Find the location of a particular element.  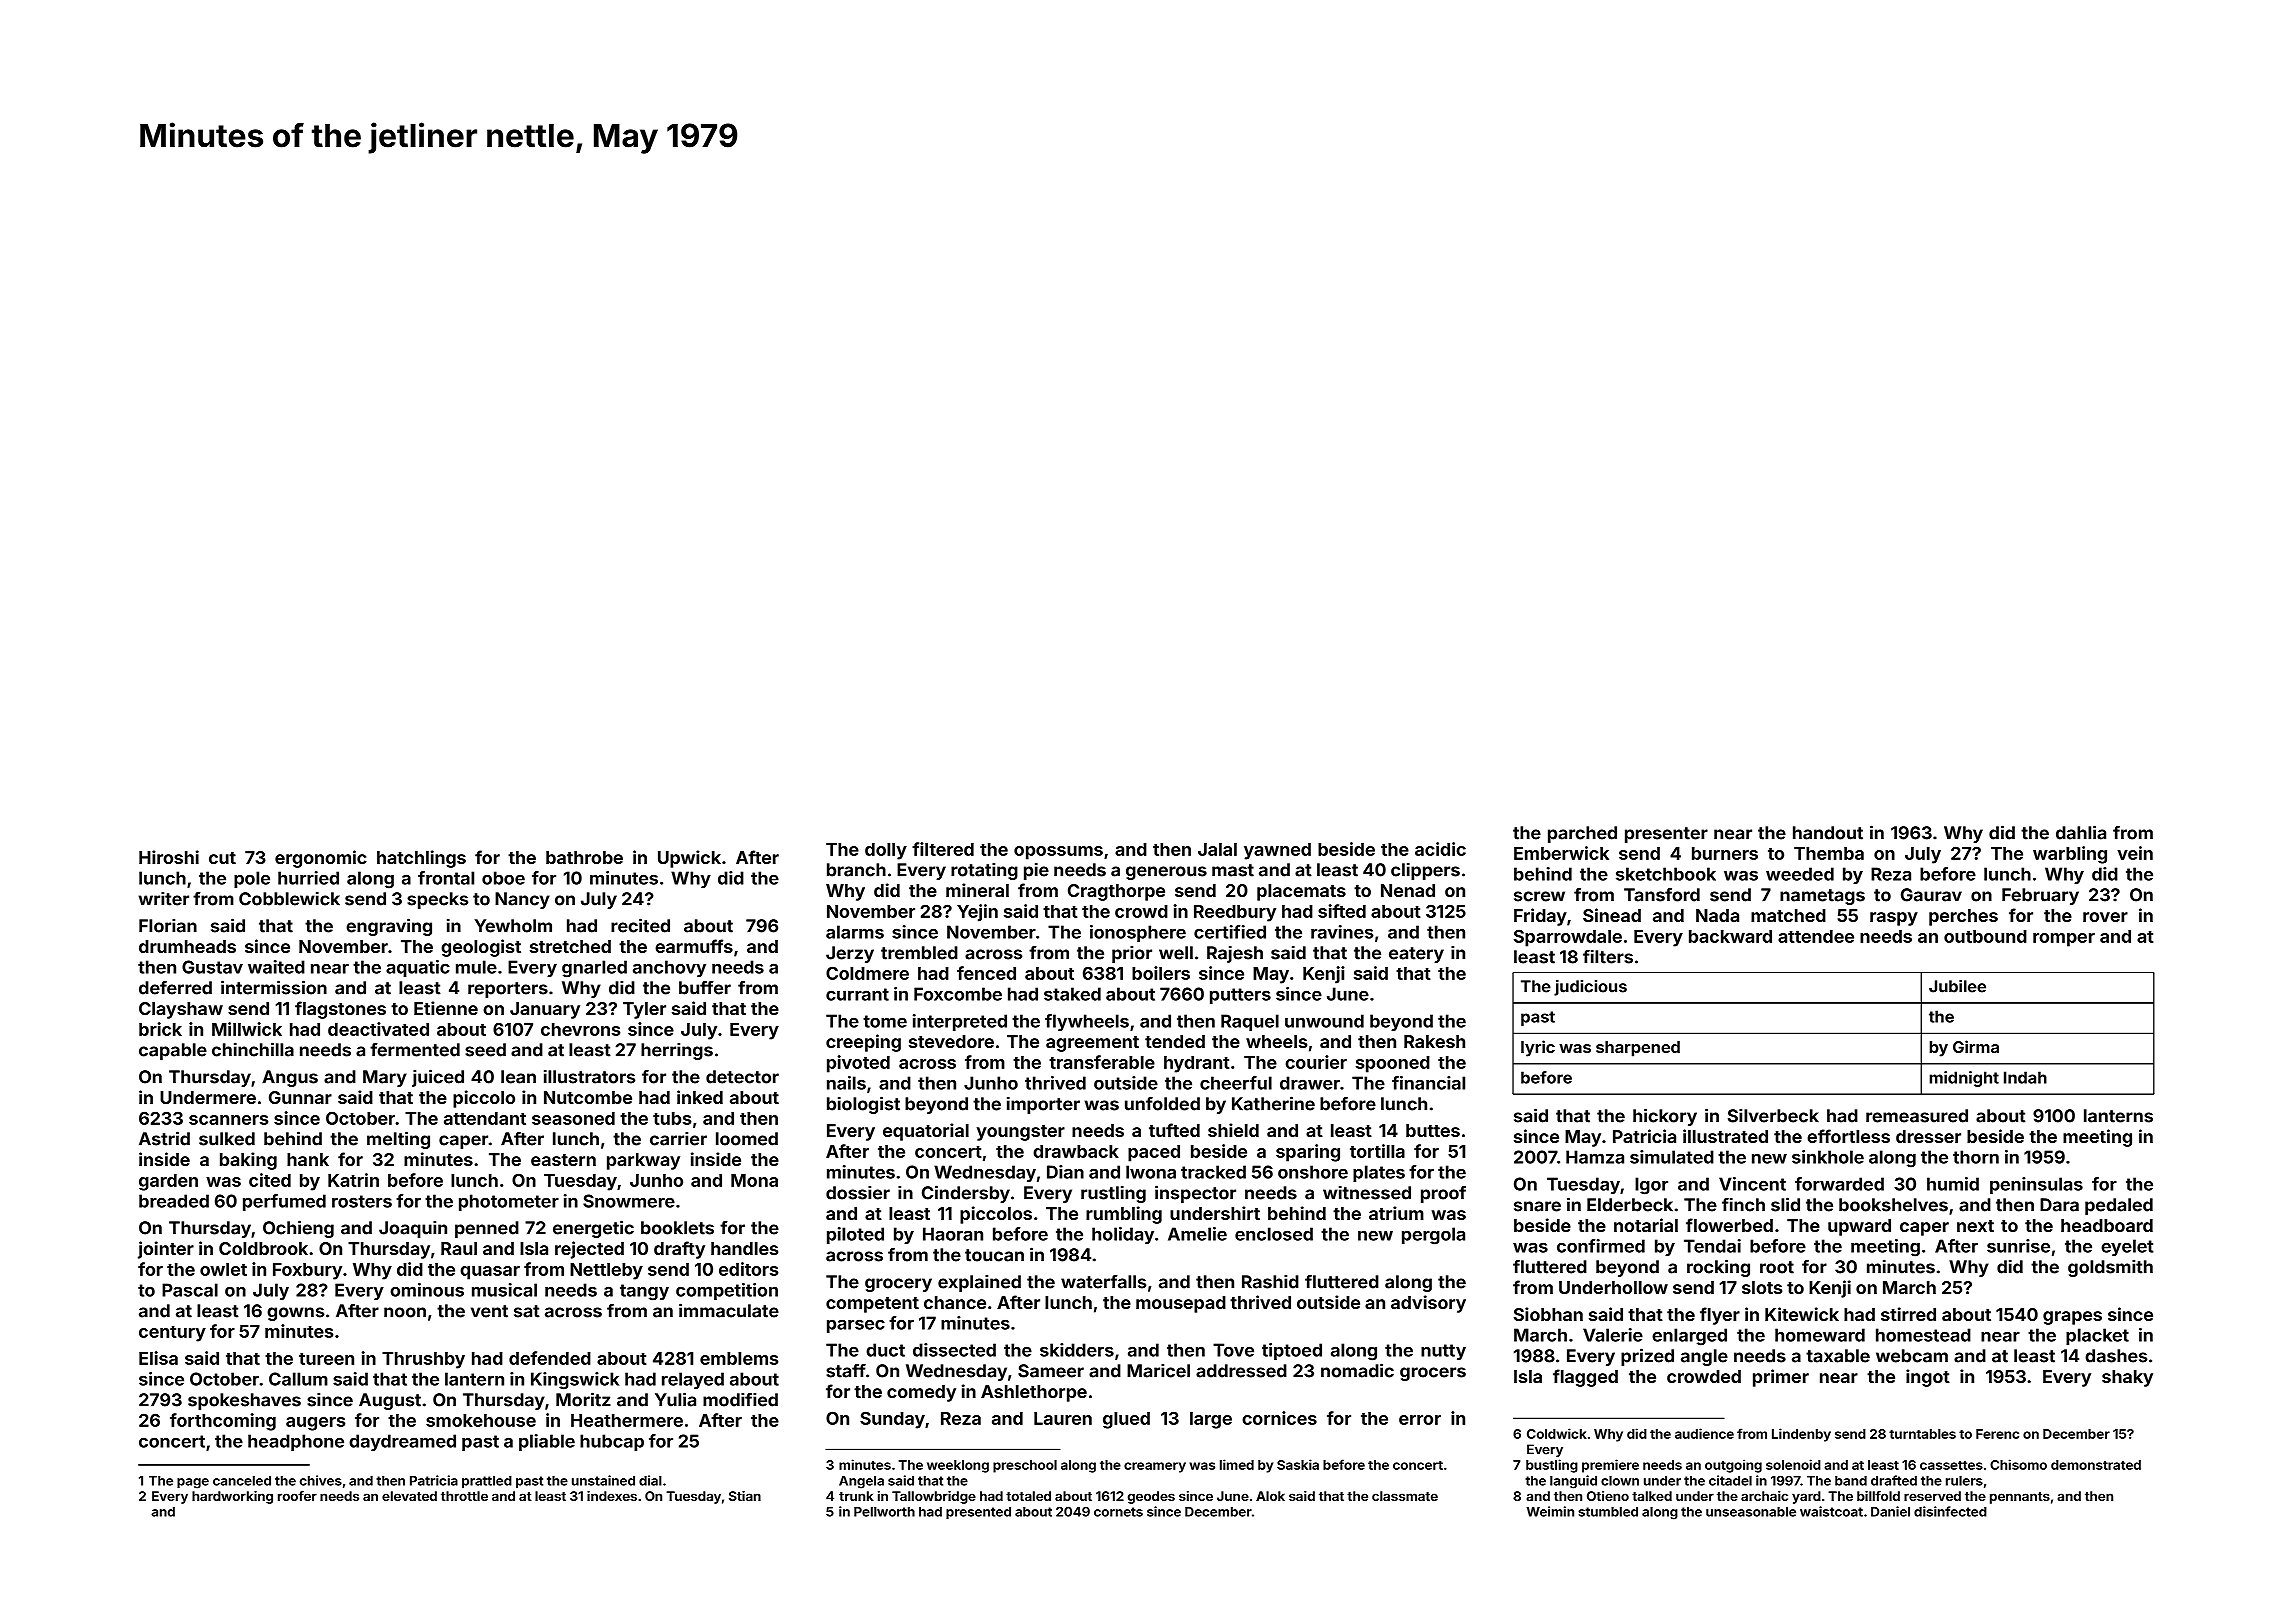

hydrant is located at coordinates (1197, 1064).
